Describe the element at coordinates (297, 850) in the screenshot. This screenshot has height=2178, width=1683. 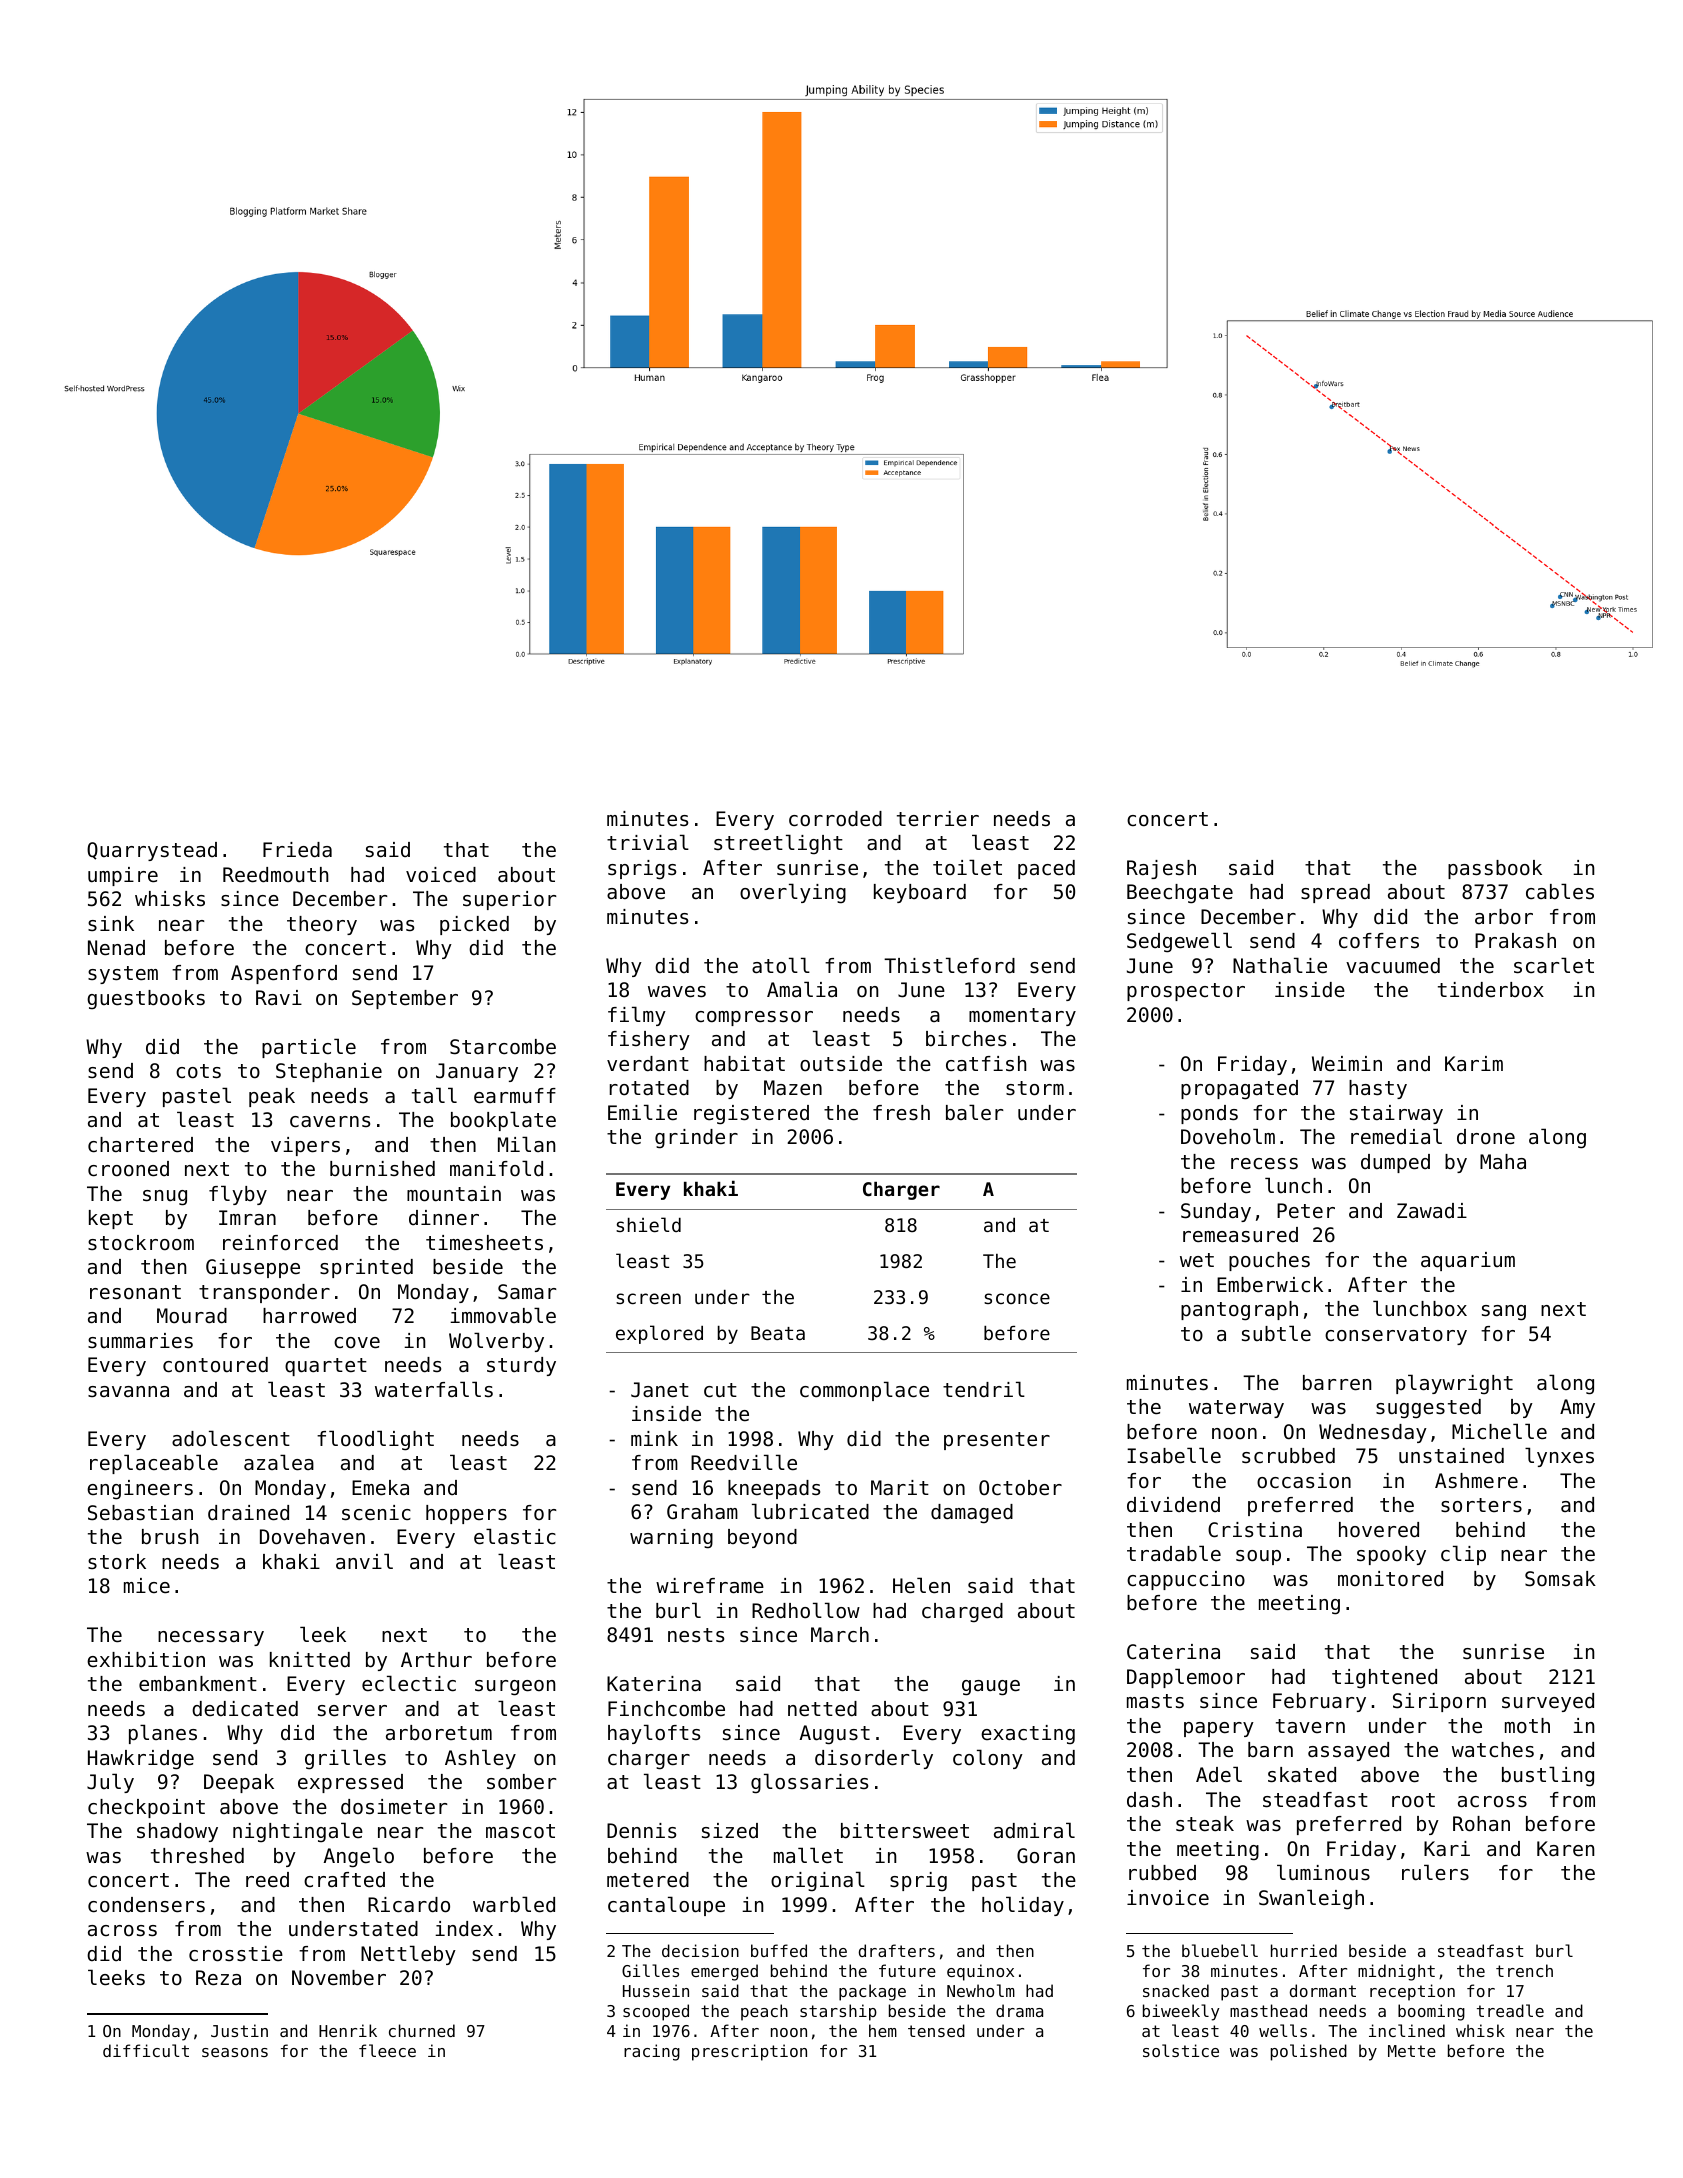
I see `Frieda` at that location.
